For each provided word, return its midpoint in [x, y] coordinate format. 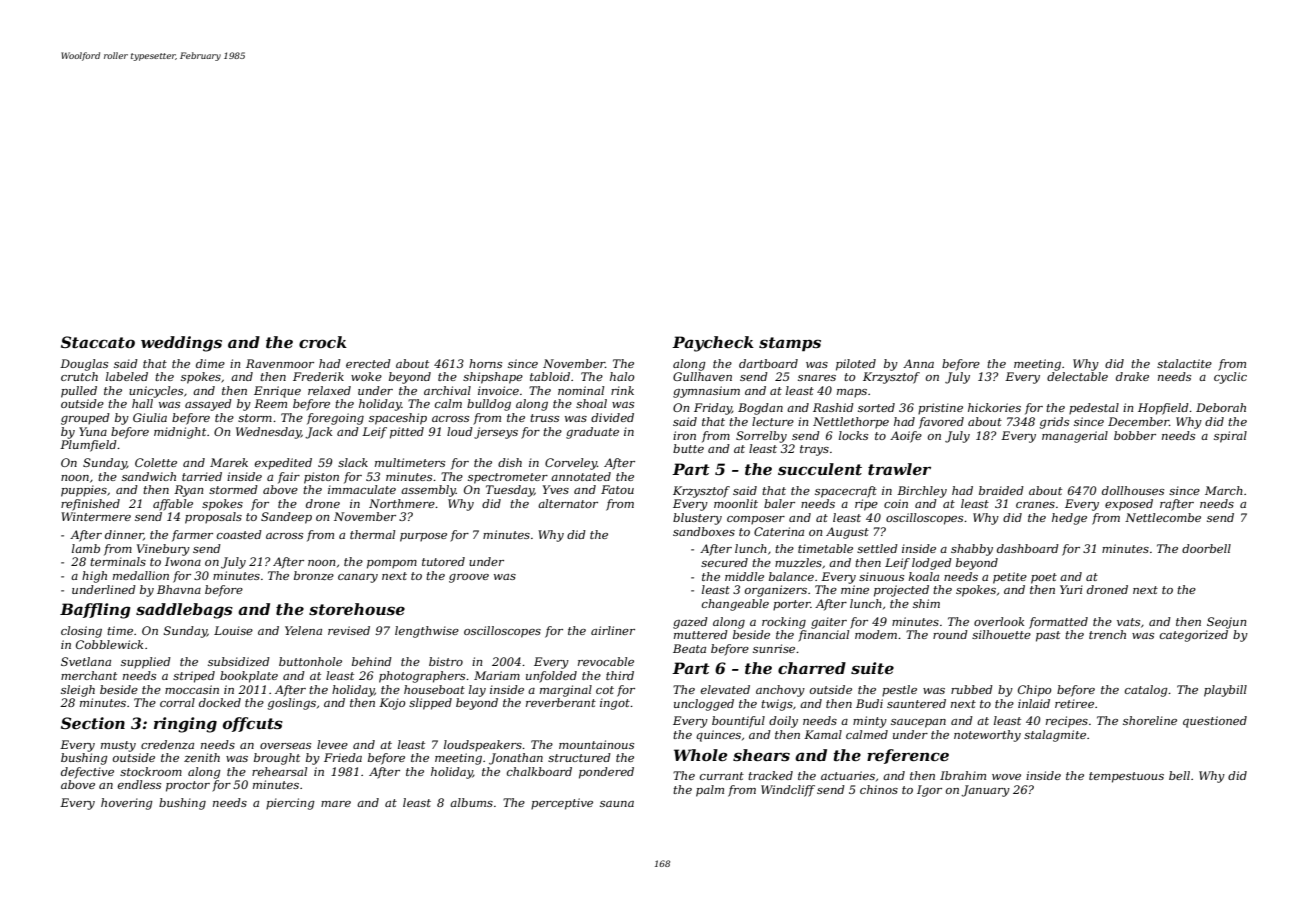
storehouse [357, 609]
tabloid [550, 376]
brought [277, 759]
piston [321, 478]
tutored [443, 561]
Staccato [98, 342]
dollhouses [1133, 490]
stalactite [1184, 363]
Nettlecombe [1163, 517]
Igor [929, 791]
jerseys [496, 433]
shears [761, 755]
